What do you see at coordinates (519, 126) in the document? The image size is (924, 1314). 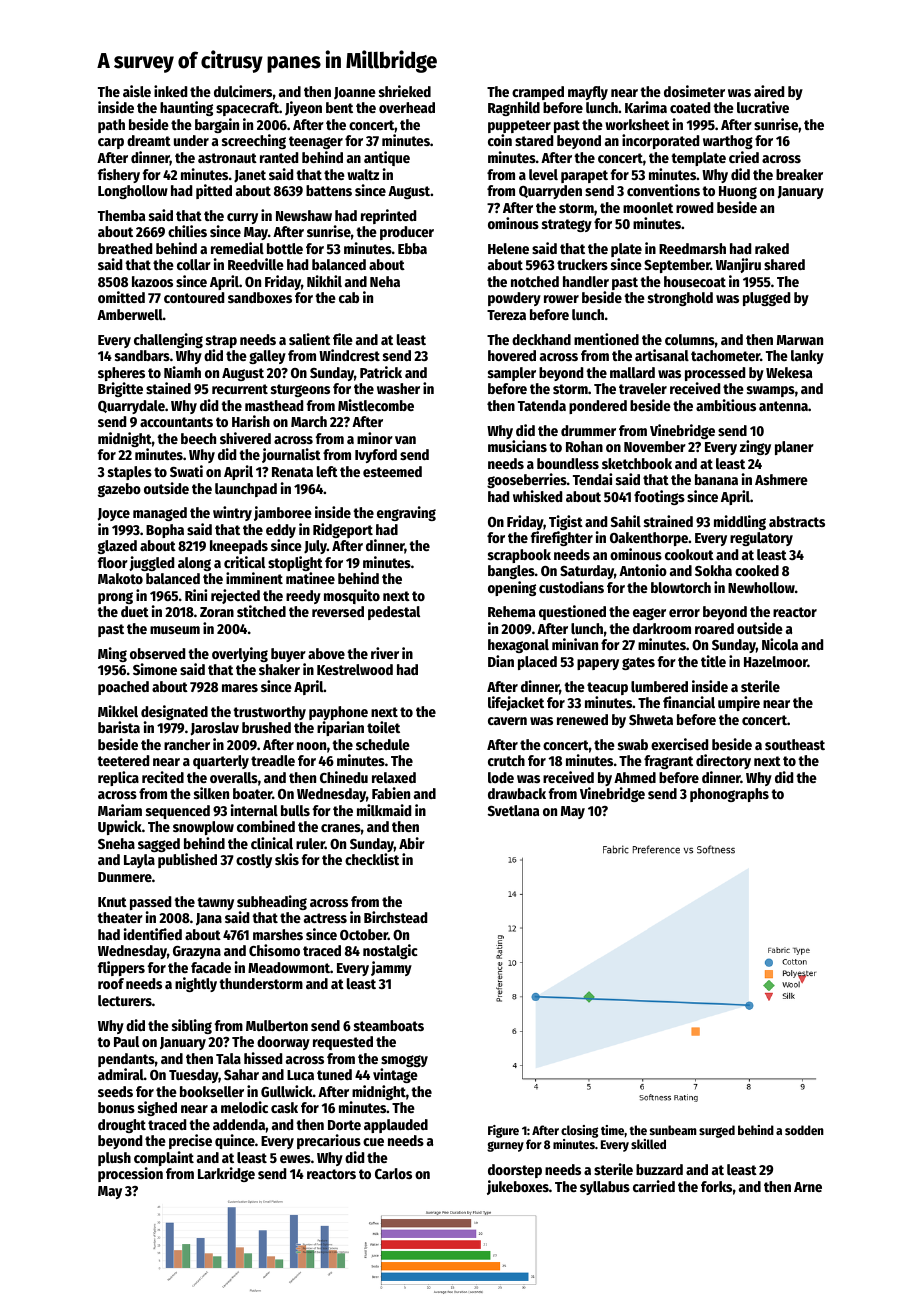 I see `puppeteer` at bounding box center [519, 126].
